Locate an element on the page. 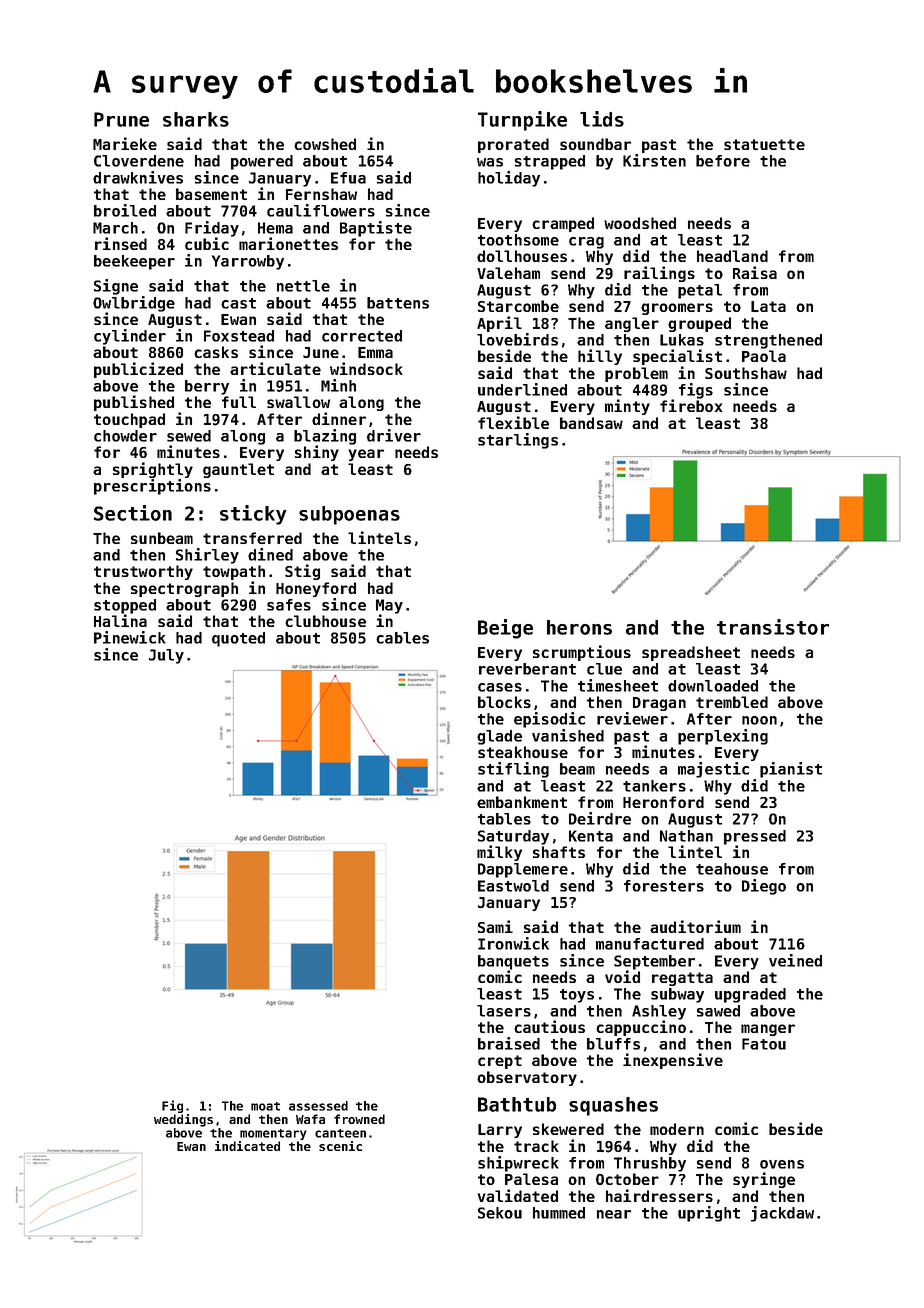  Pinewick is located at coordinates (130, 637).
